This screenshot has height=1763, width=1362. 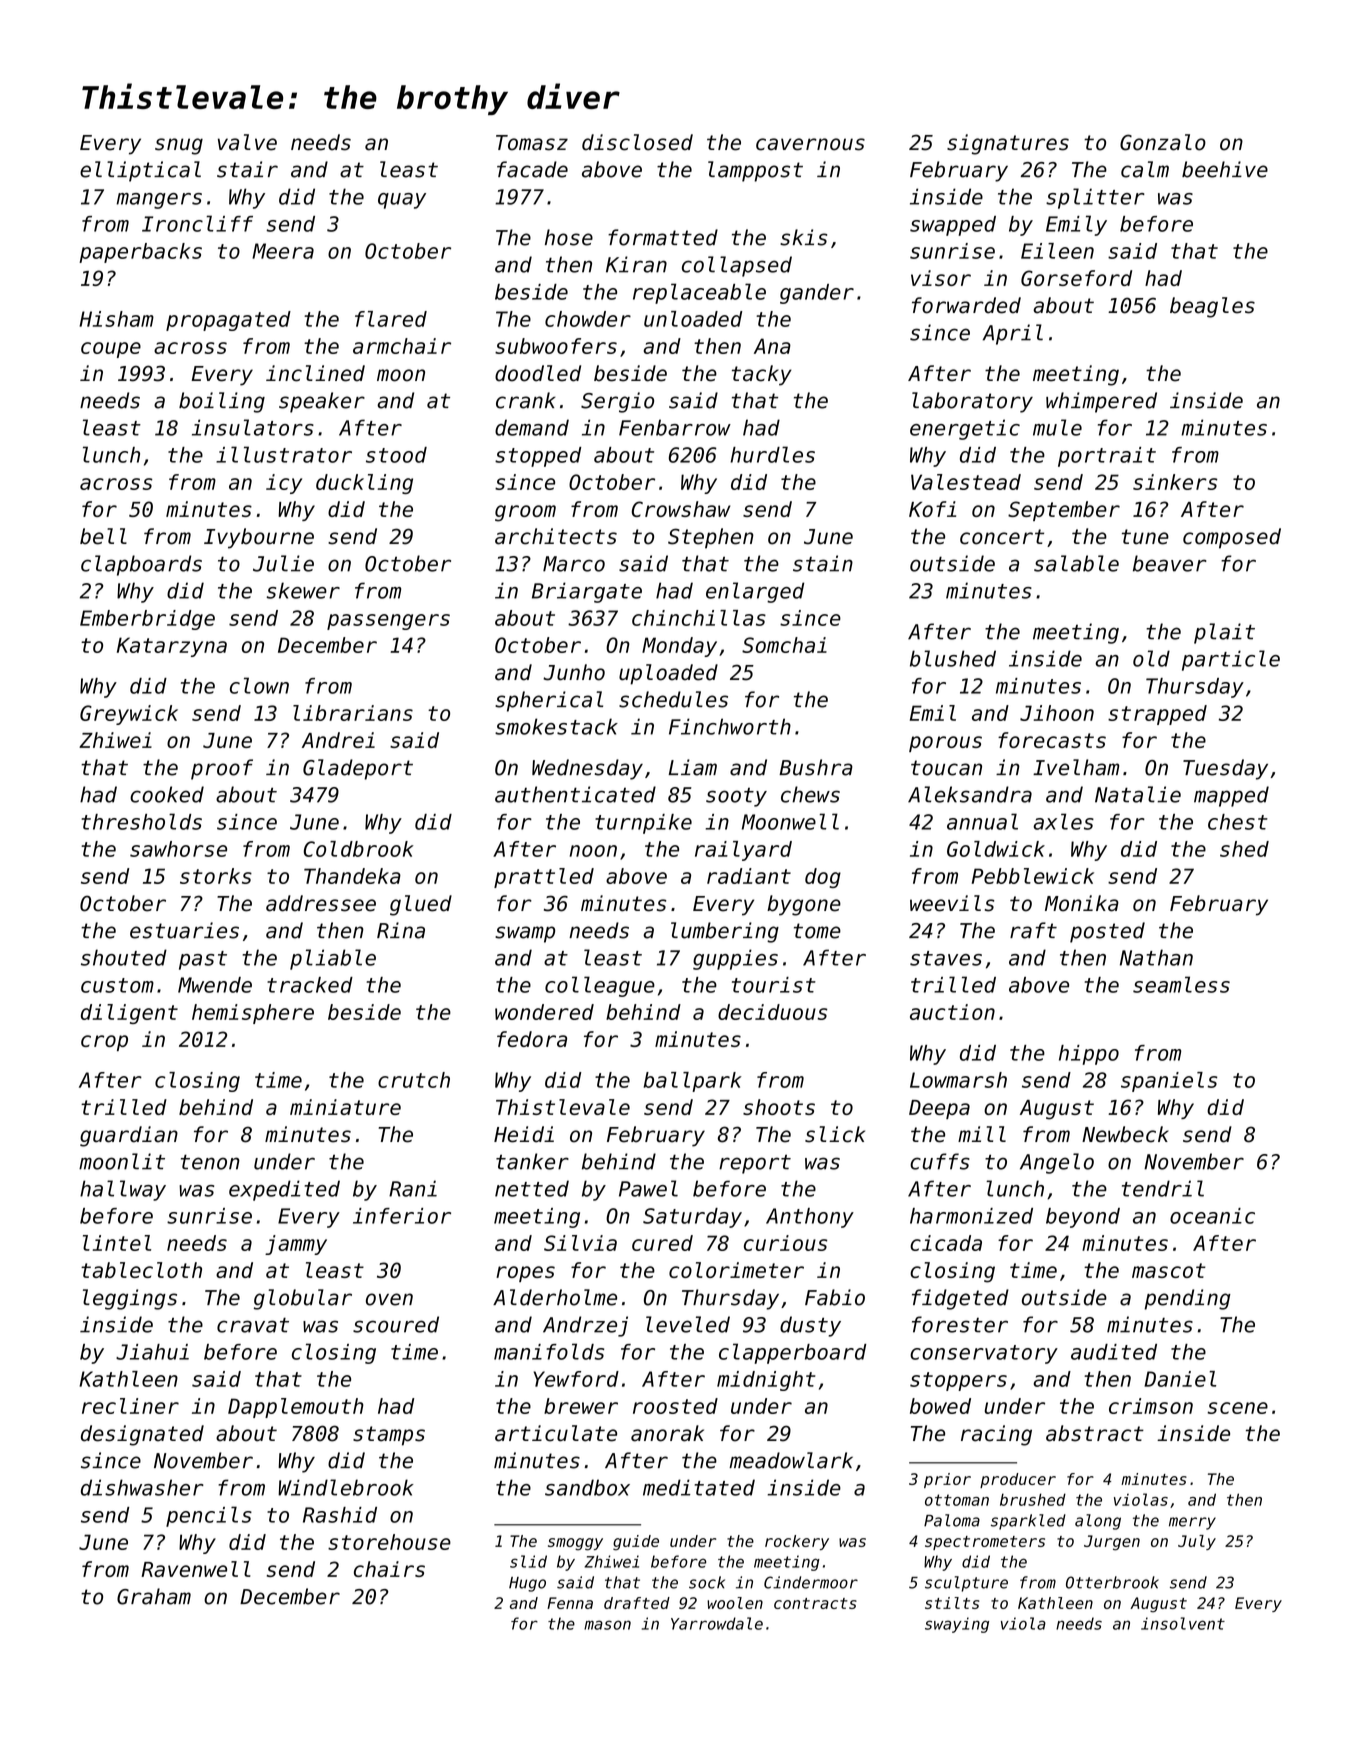 What do you see at coordinates (140, 171) in the screenshot?
I see `elliptical` at bounding box center [140, 171].
